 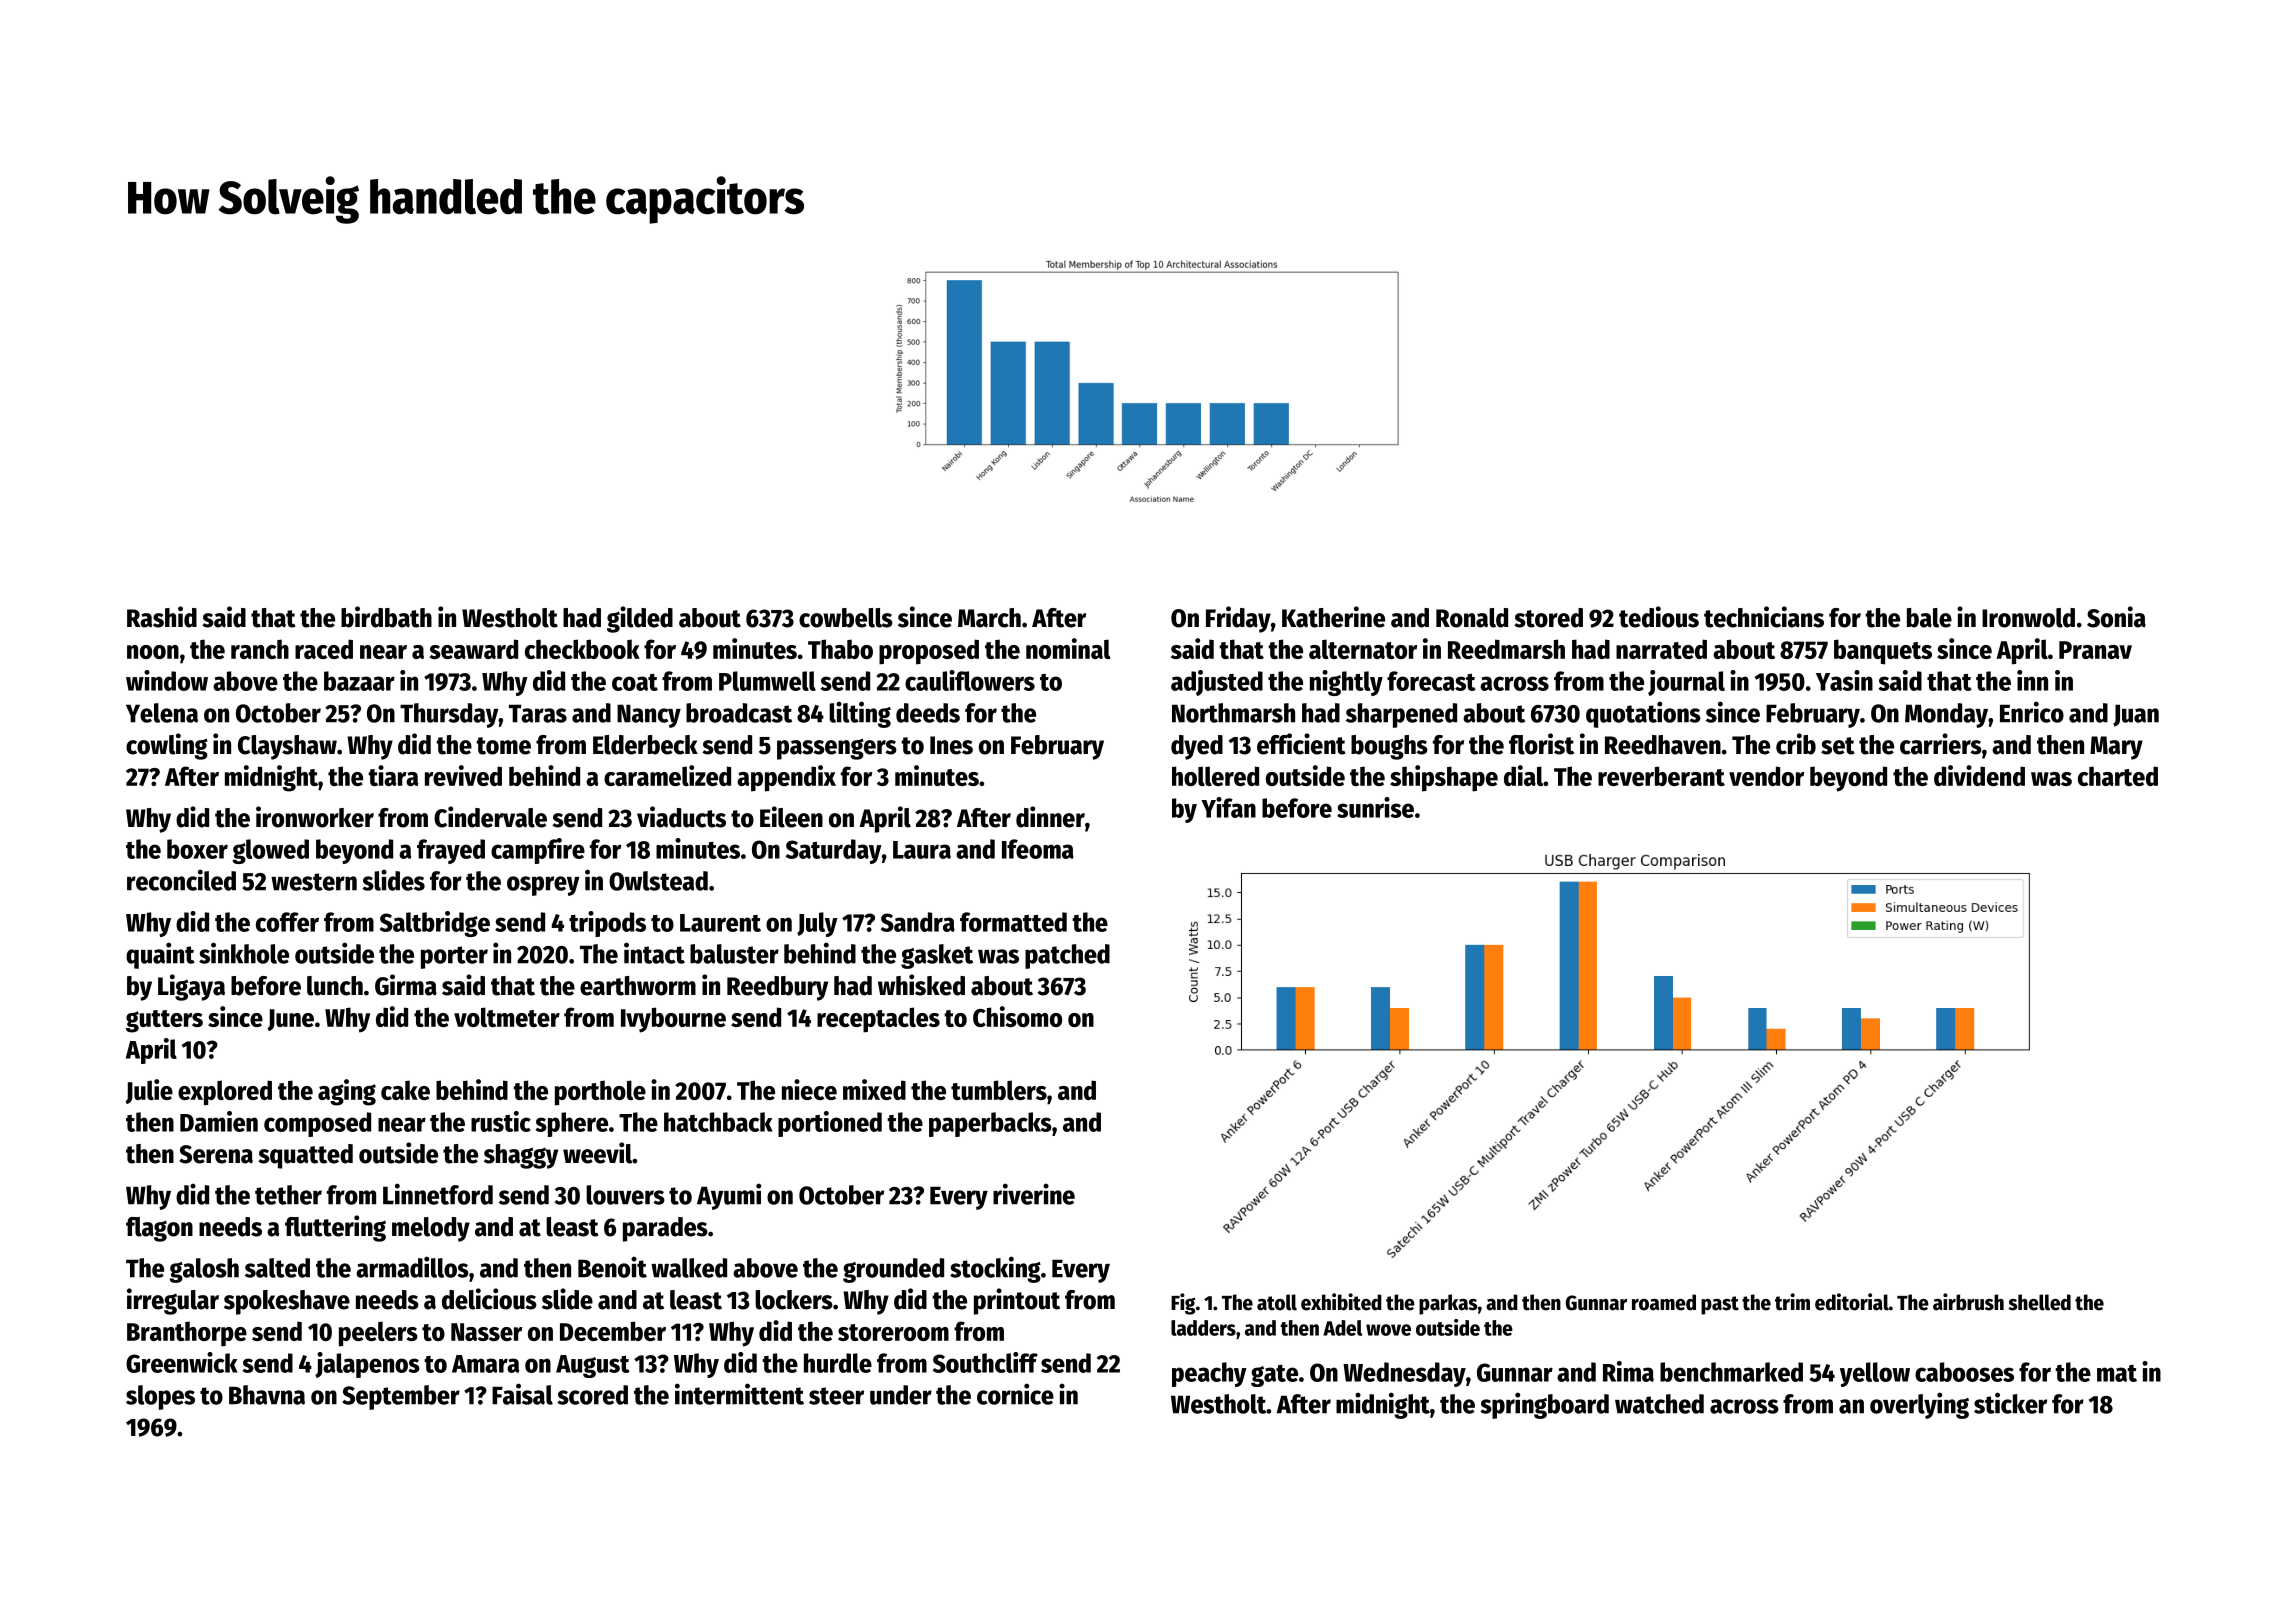 I want to click on overlying, so click(x=1919, y=1405).
